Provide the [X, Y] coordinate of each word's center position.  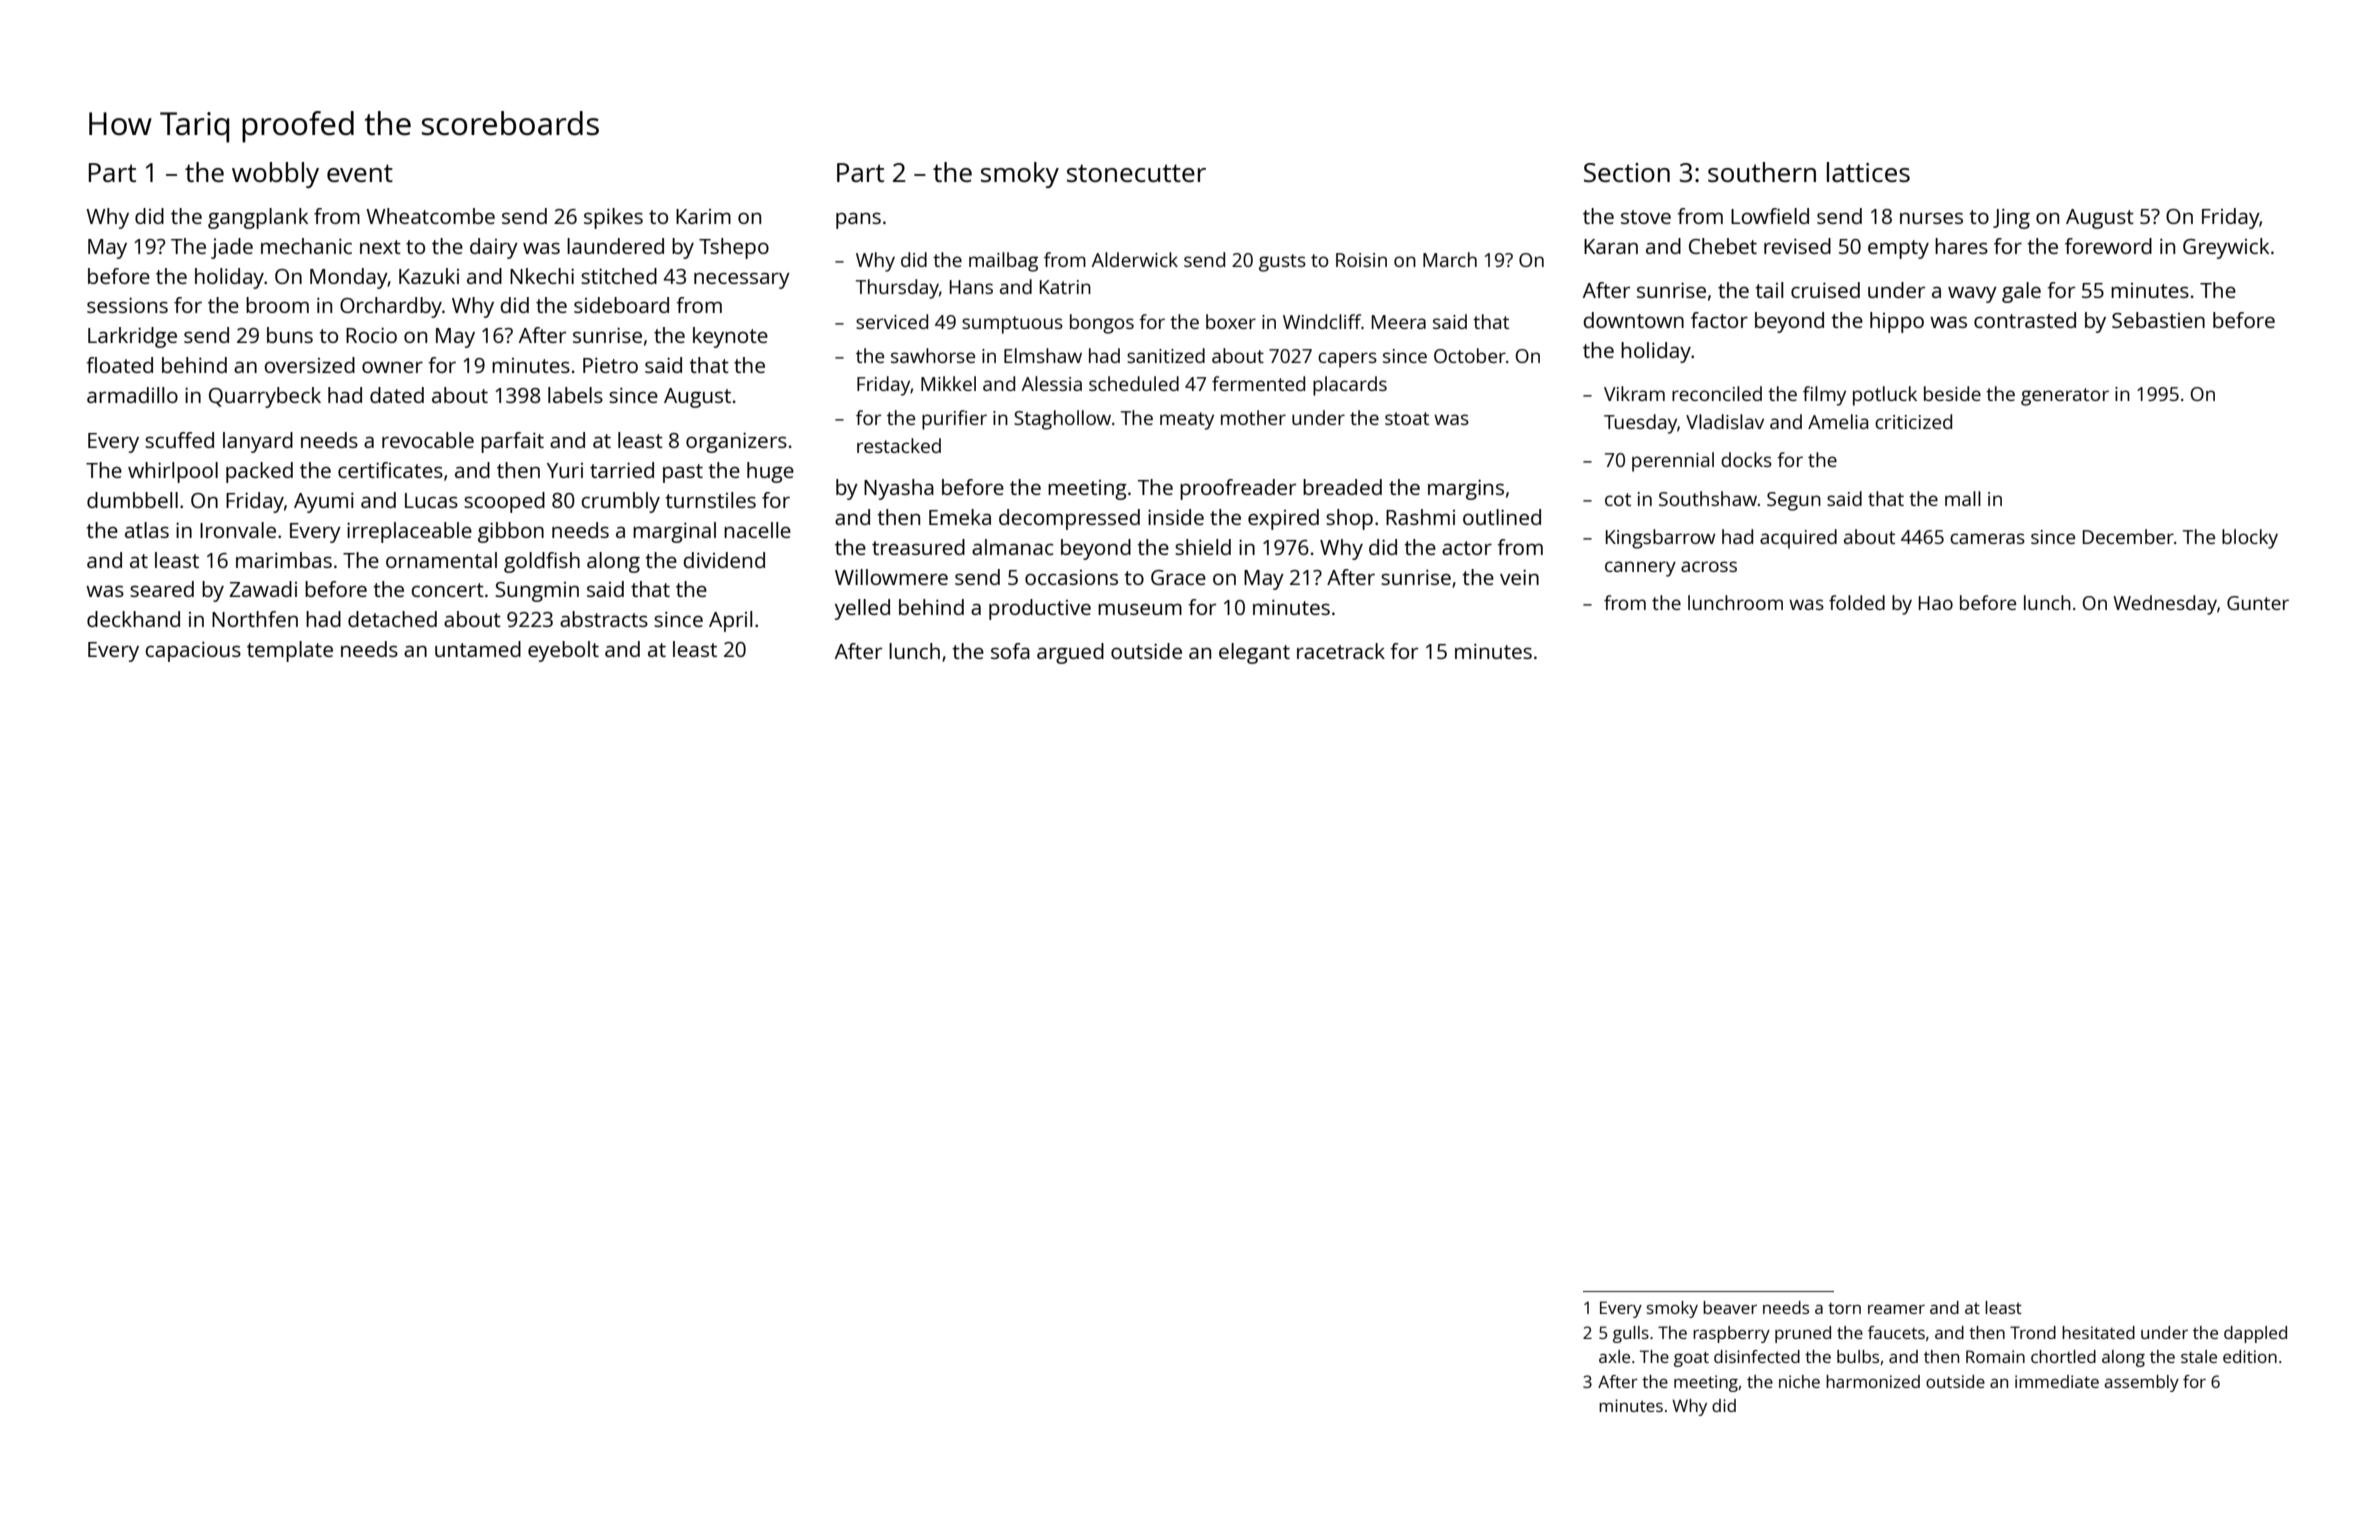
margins [1466, 489]
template [290, 651]
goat [1691, 1359]
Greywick [2226, 248]
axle [1614, 1356]
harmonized [1873, 1381]
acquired [1798, 539]
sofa [1010, 651]
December [2128, 536]
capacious [193, 651]
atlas [147, 530]
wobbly [275, 175]
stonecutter [1136, 173]
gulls [1631, 1334]
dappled [2255, 1334]
